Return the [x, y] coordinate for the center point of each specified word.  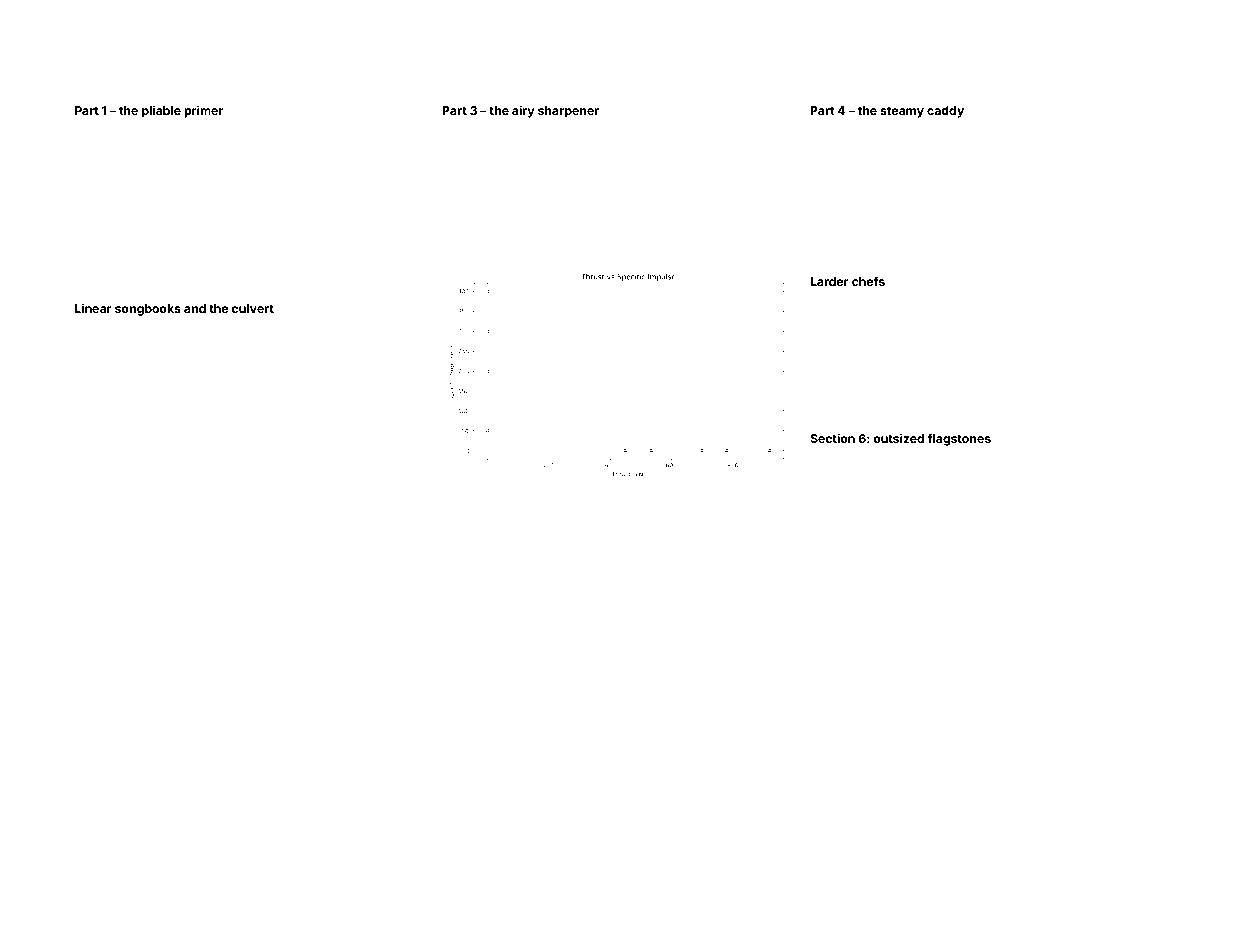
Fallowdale [98, 355]
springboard [1077, 303]
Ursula [943, 158]
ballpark [385, 541]
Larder [829, 281]
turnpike [312, 131]
